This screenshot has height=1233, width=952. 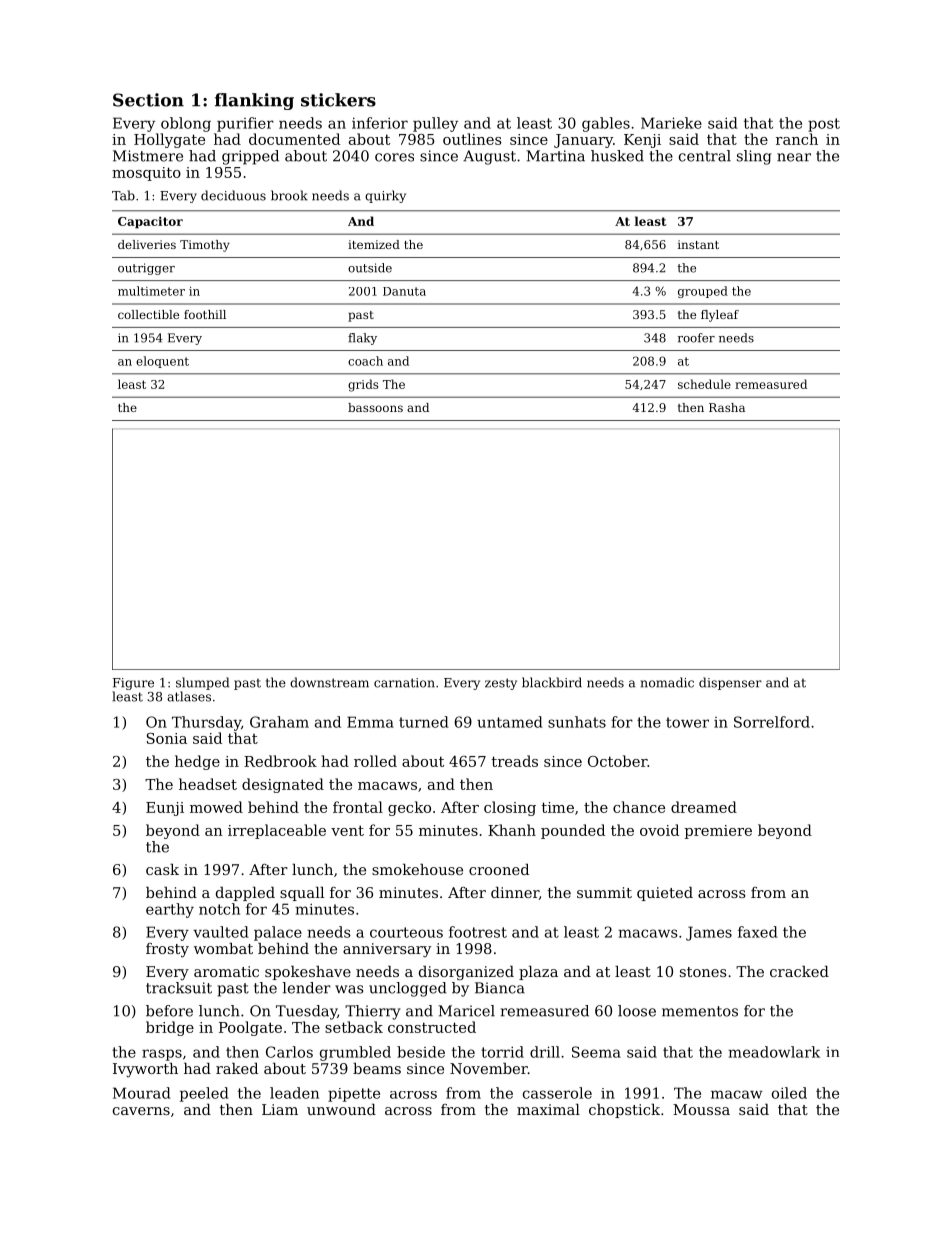 I want to click on Rasha, so click(x=727, y=407).
